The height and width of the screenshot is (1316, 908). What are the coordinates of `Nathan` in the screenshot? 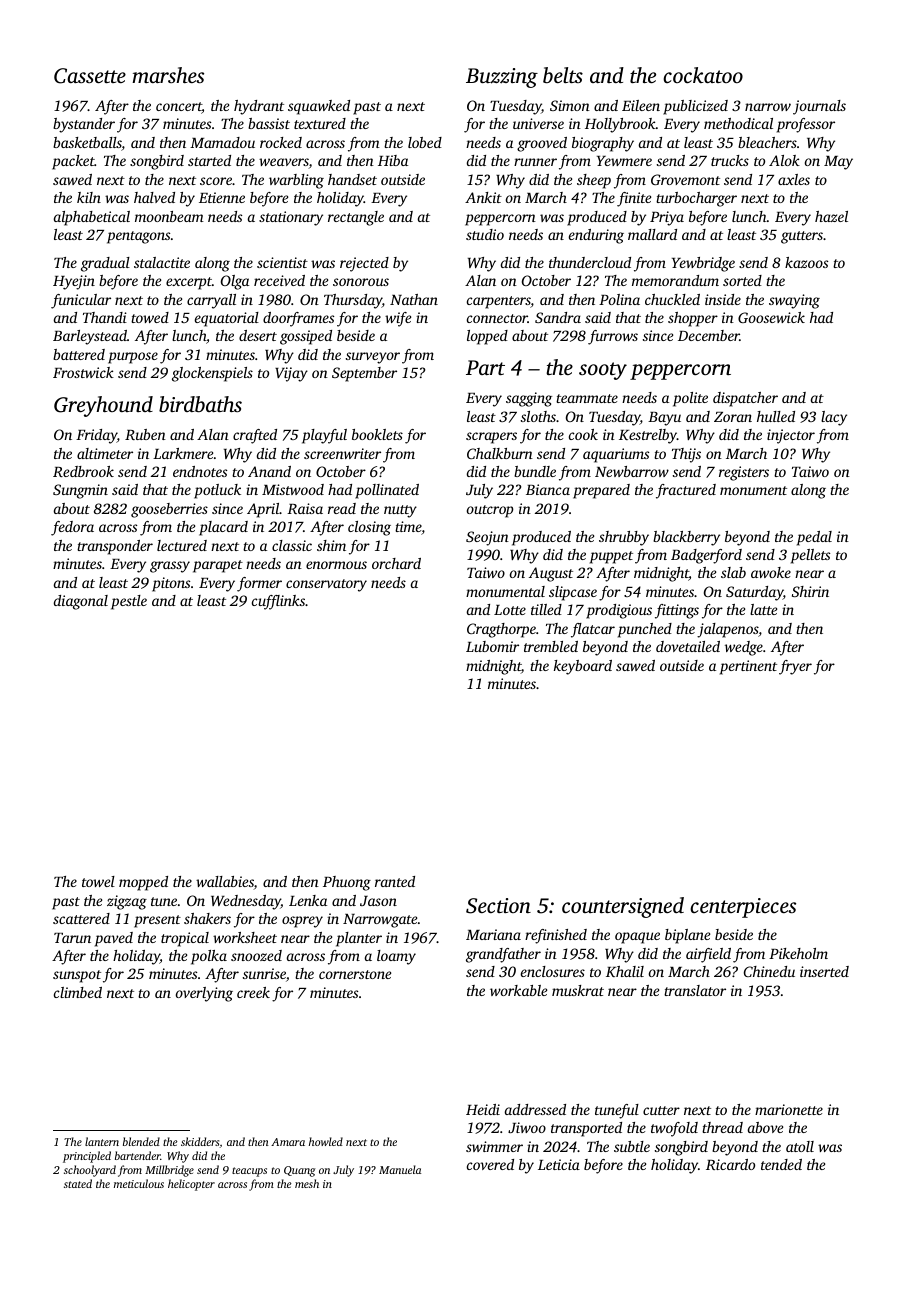 It's located at (414, 299).
